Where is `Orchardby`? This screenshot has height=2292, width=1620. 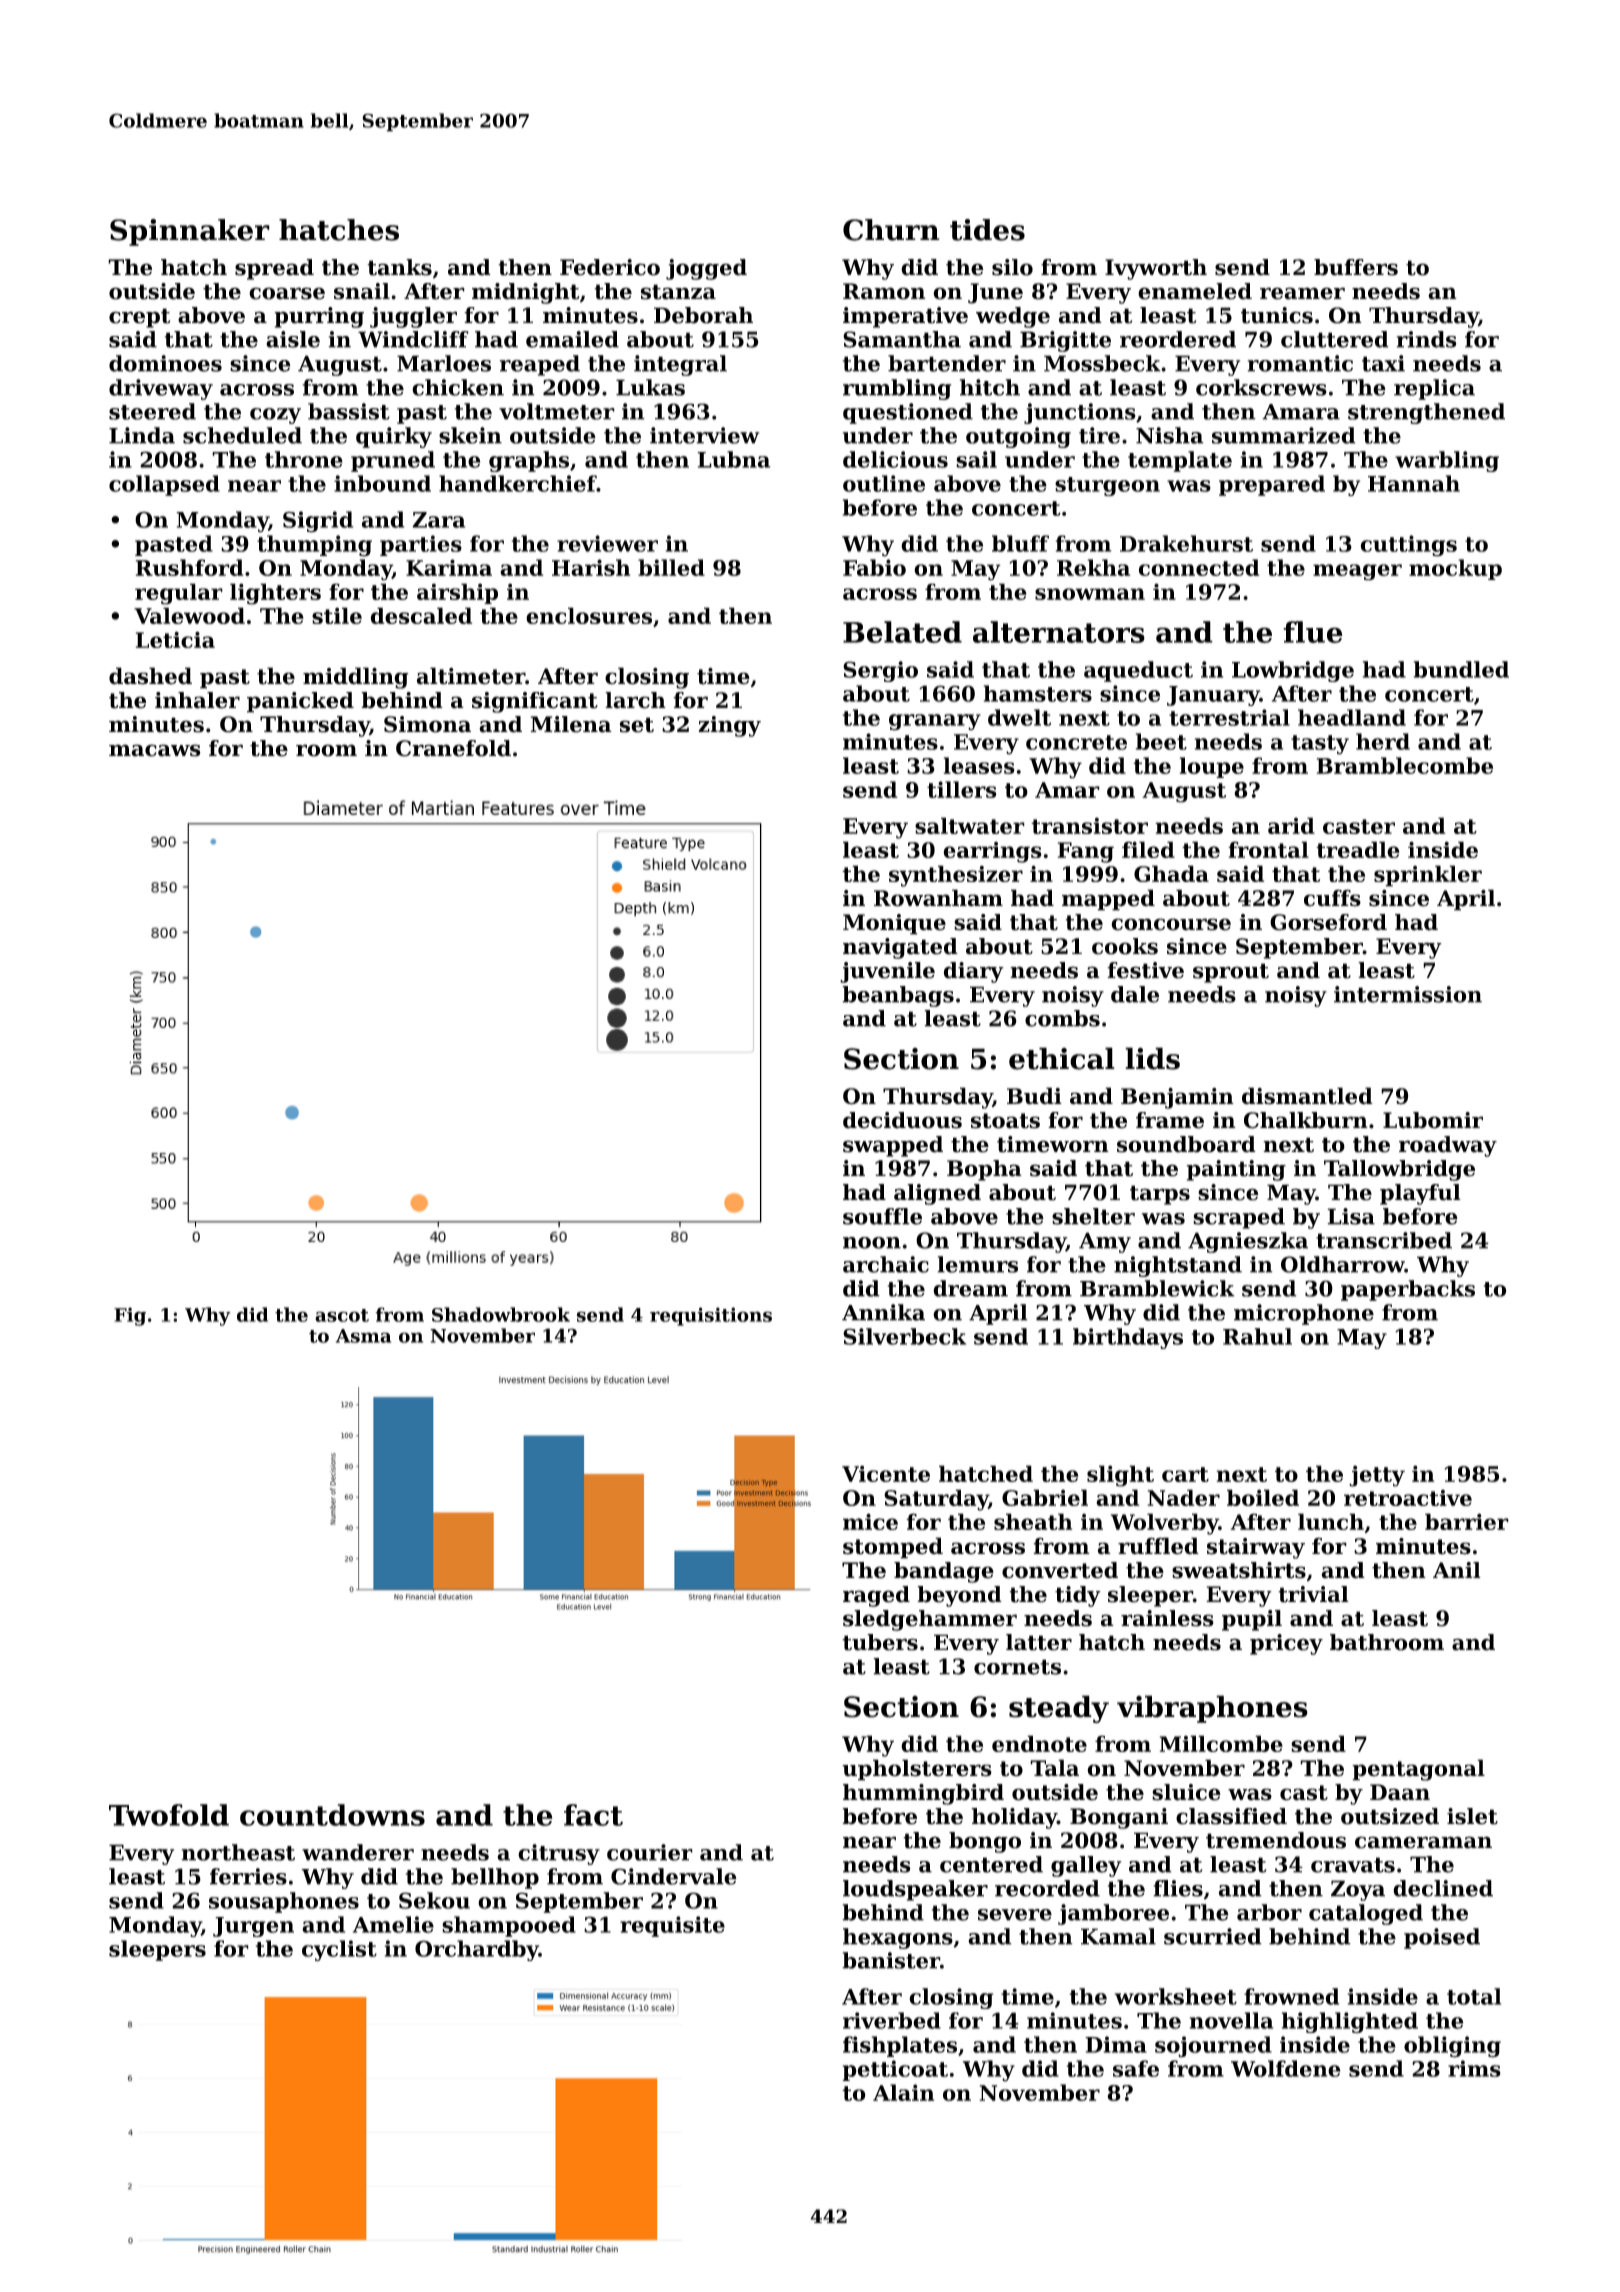
Orchardby is located at coordinates (477, 1950).
